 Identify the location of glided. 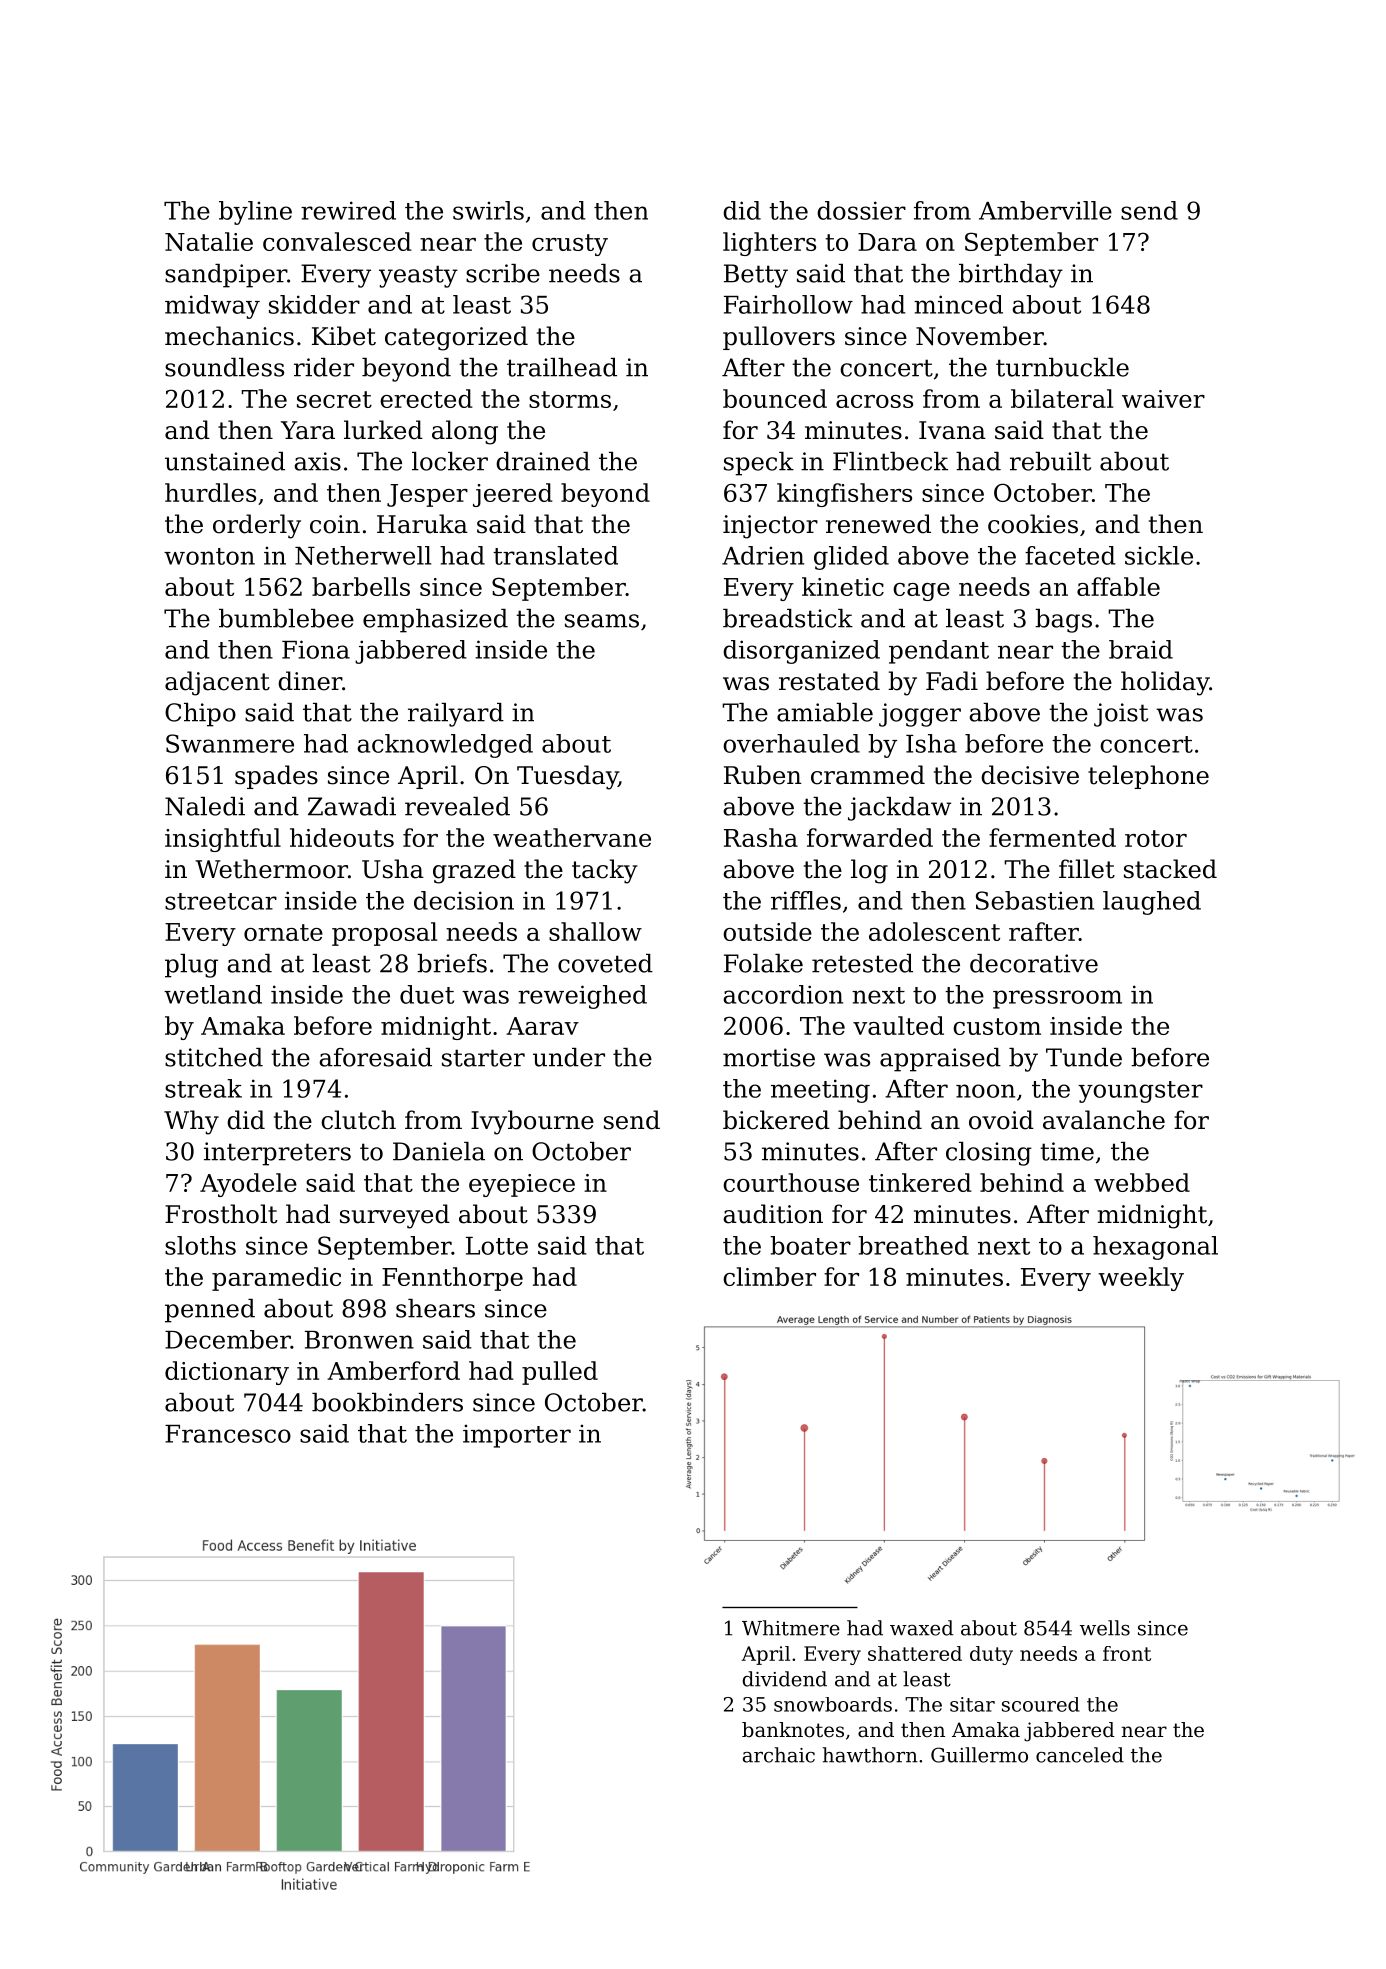
(851, 558).
